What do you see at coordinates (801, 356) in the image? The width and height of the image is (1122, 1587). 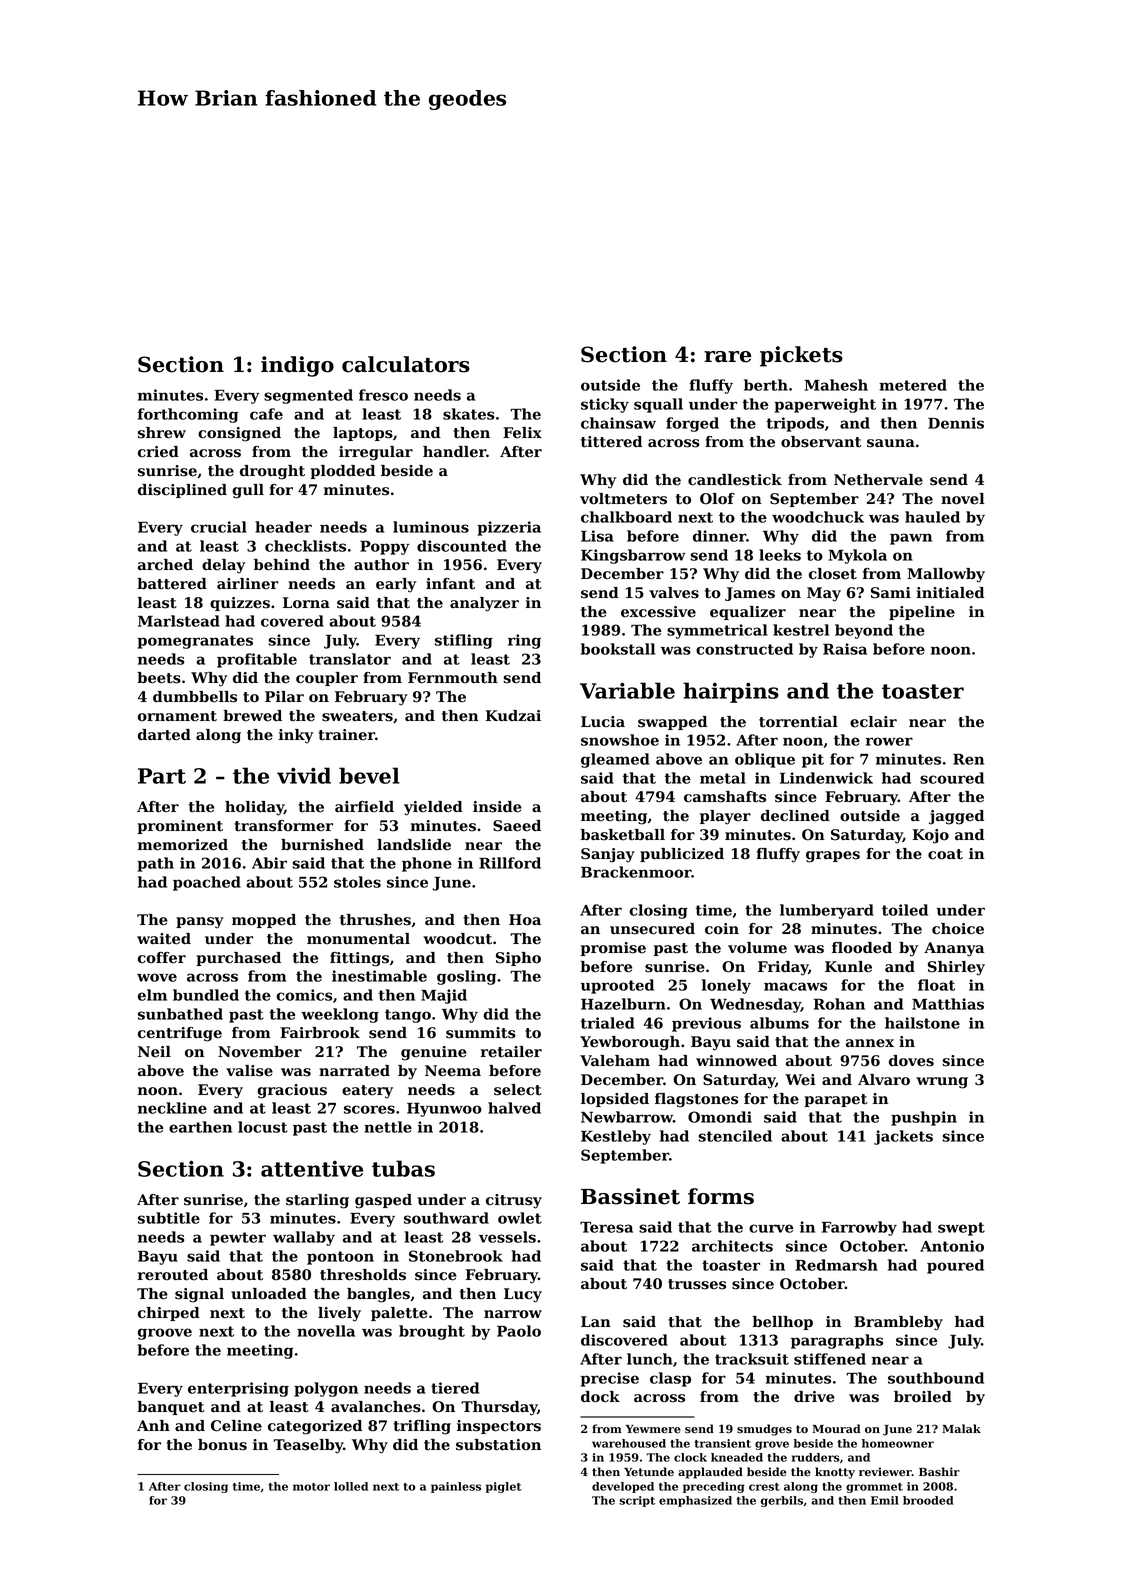 I see `pickets` at bounding box center [801, 356].
